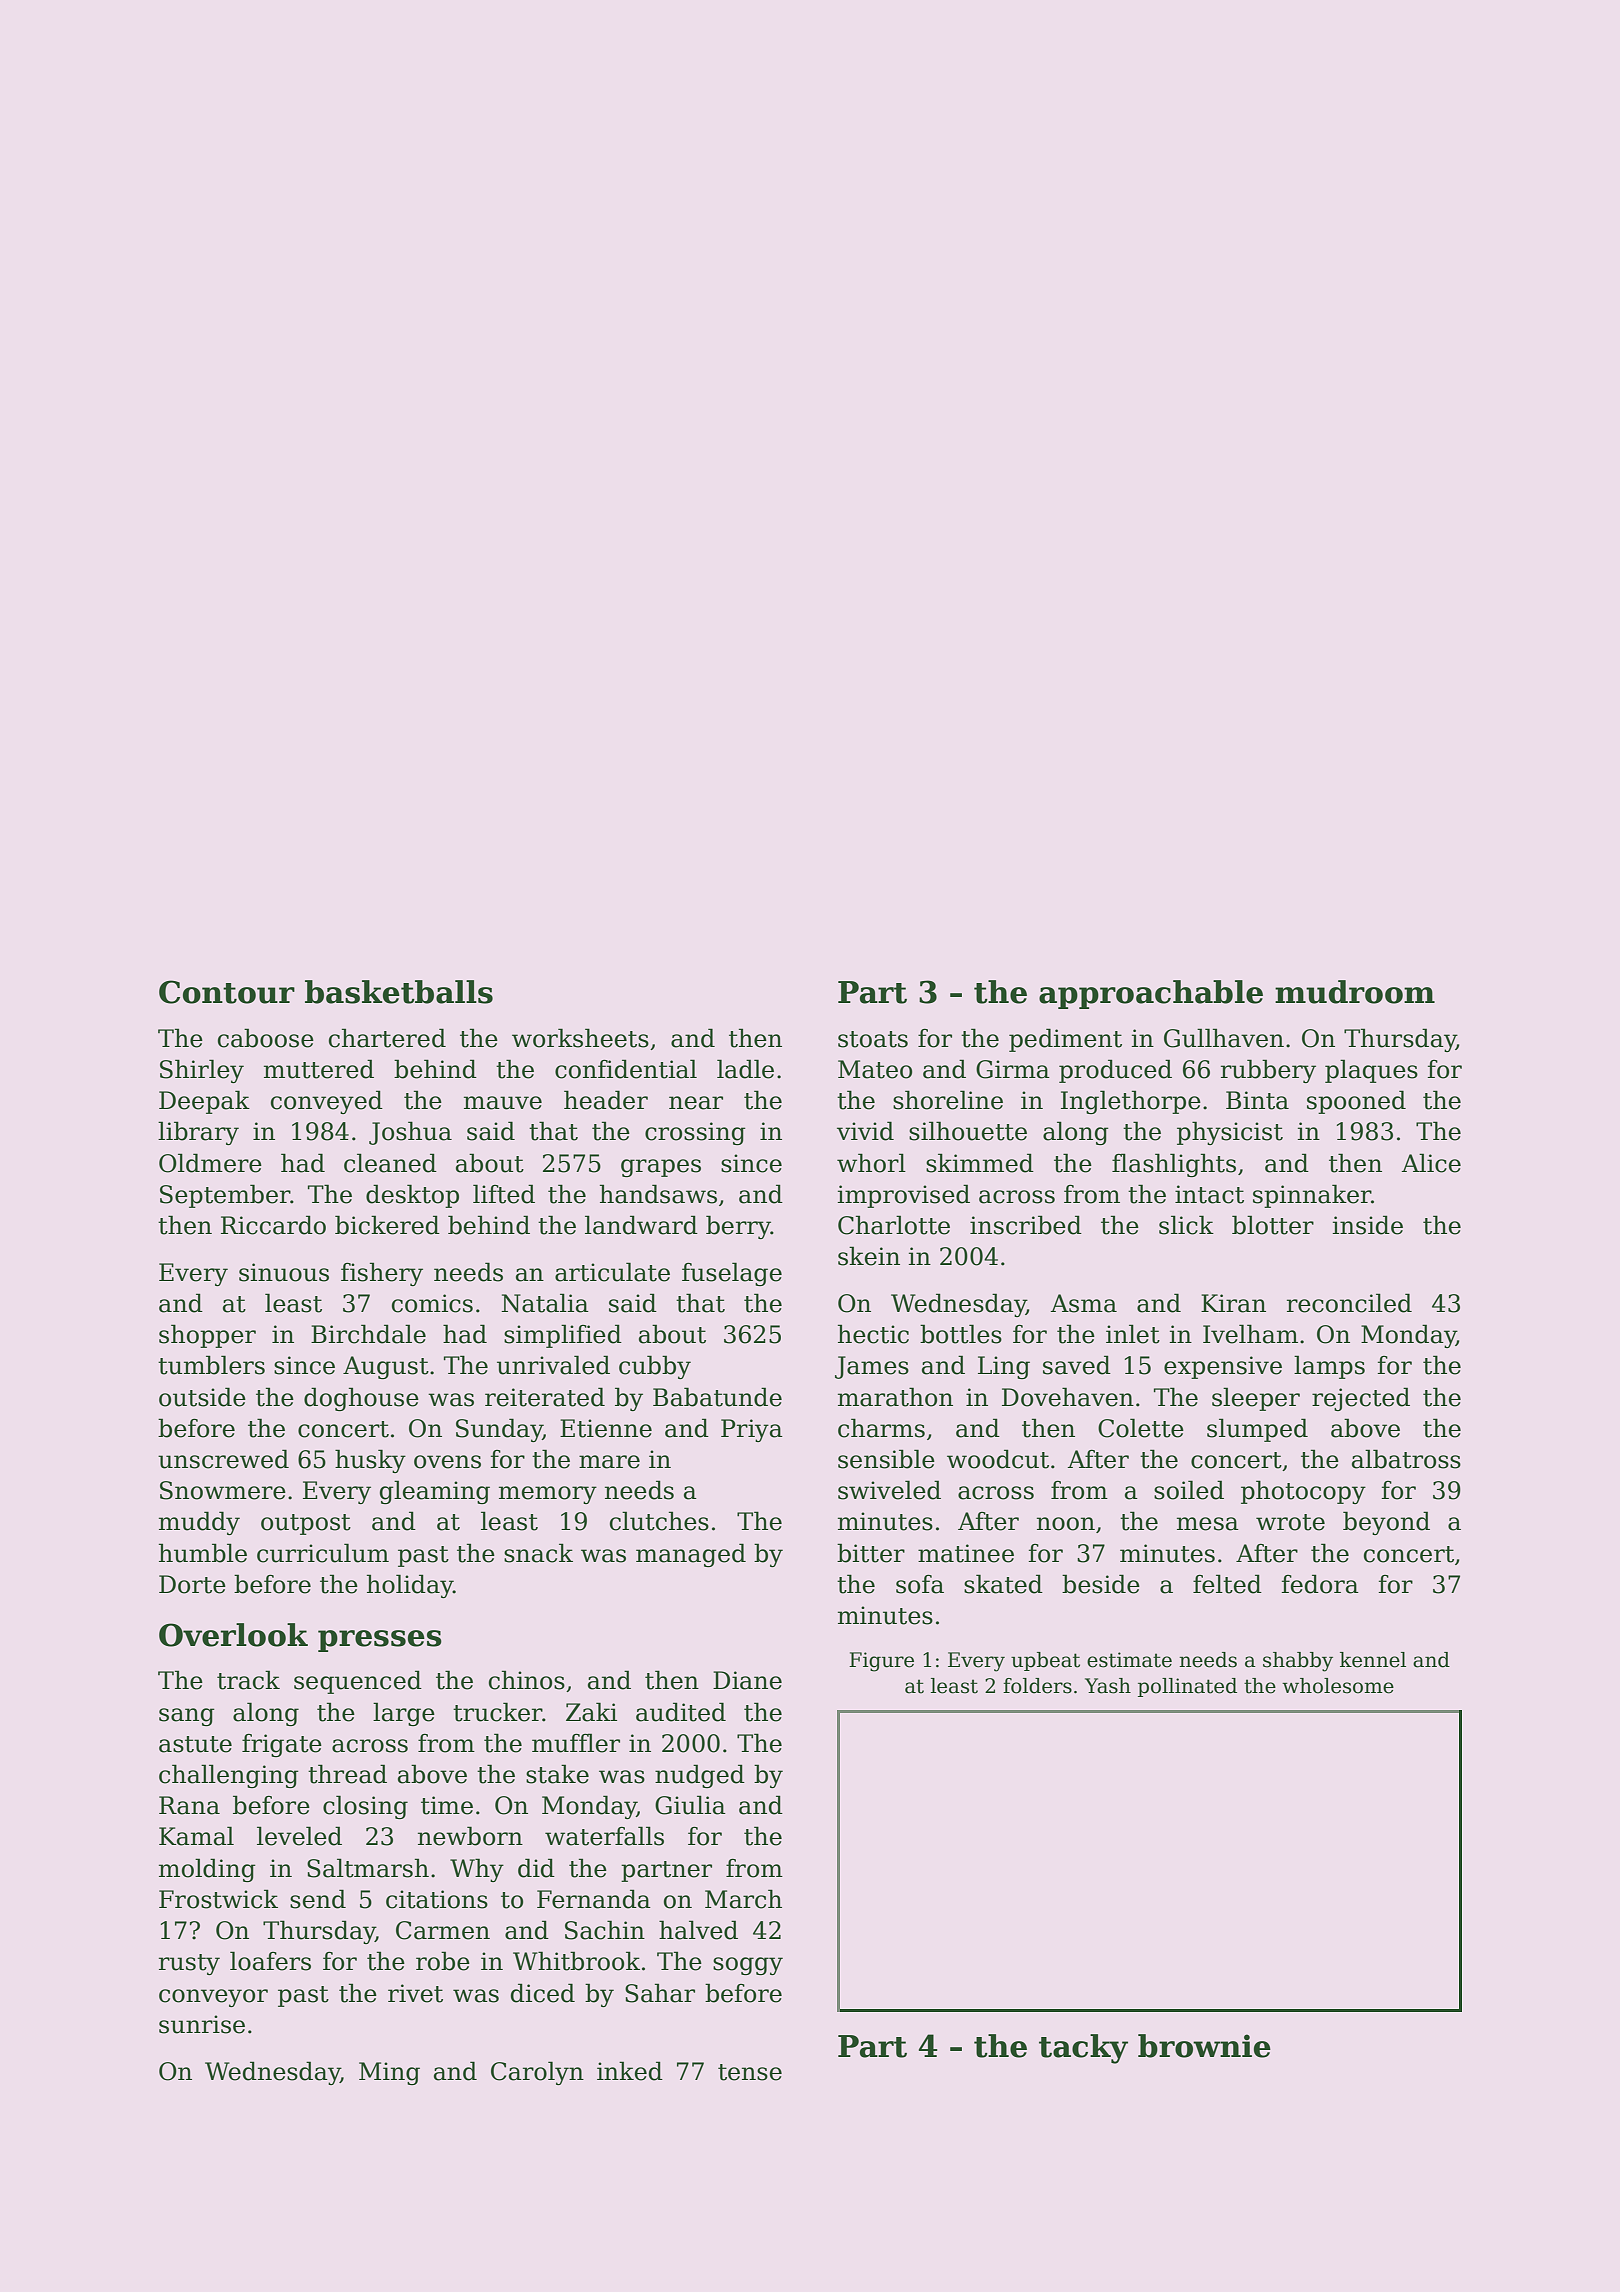 This document has height=2292, width=1620. I want to click on managed, so click(691, 1555).
